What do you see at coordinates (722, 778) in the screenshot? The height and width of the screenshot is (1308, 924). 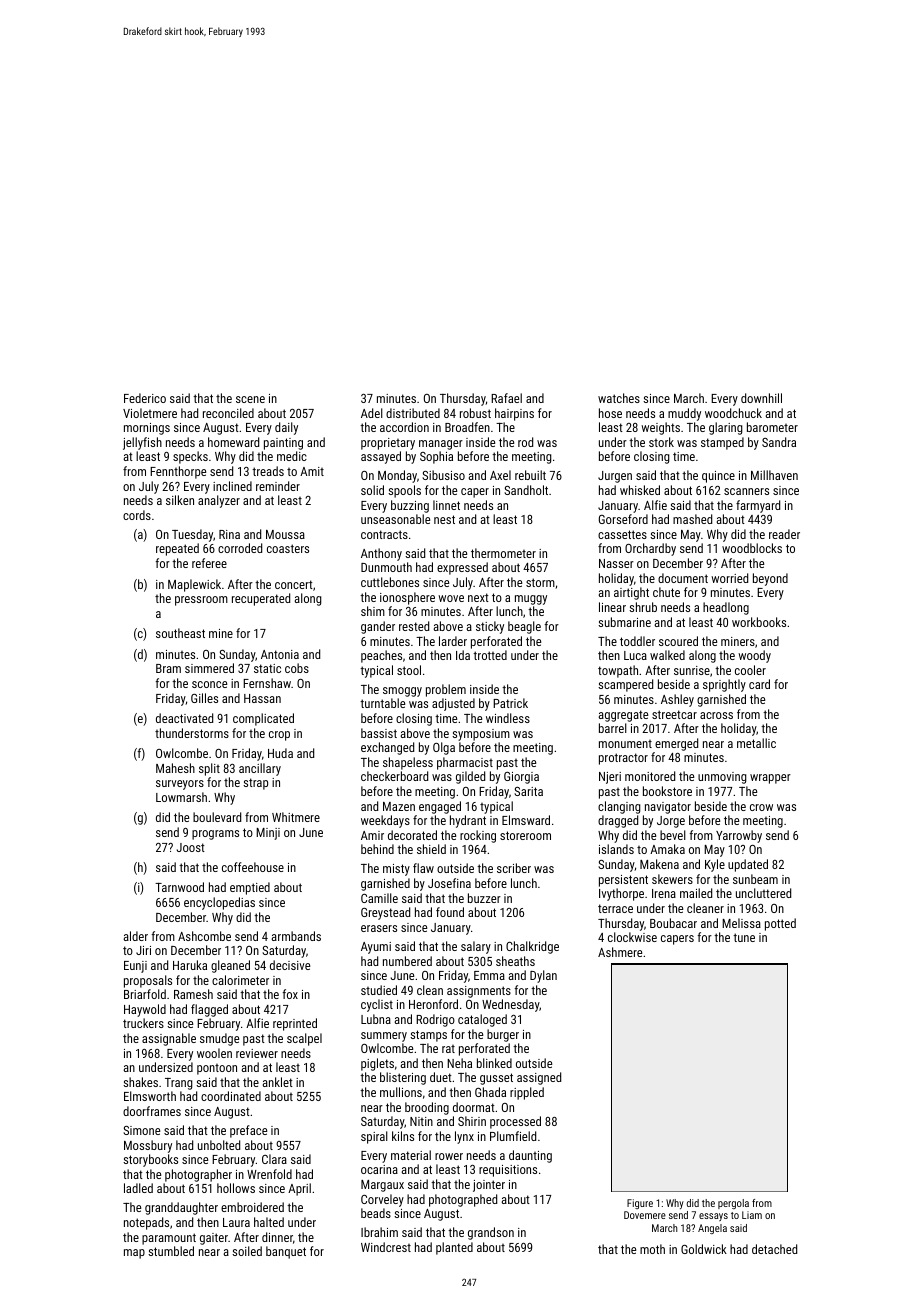 I see `unmoving` at bounding box center [722, 778].
